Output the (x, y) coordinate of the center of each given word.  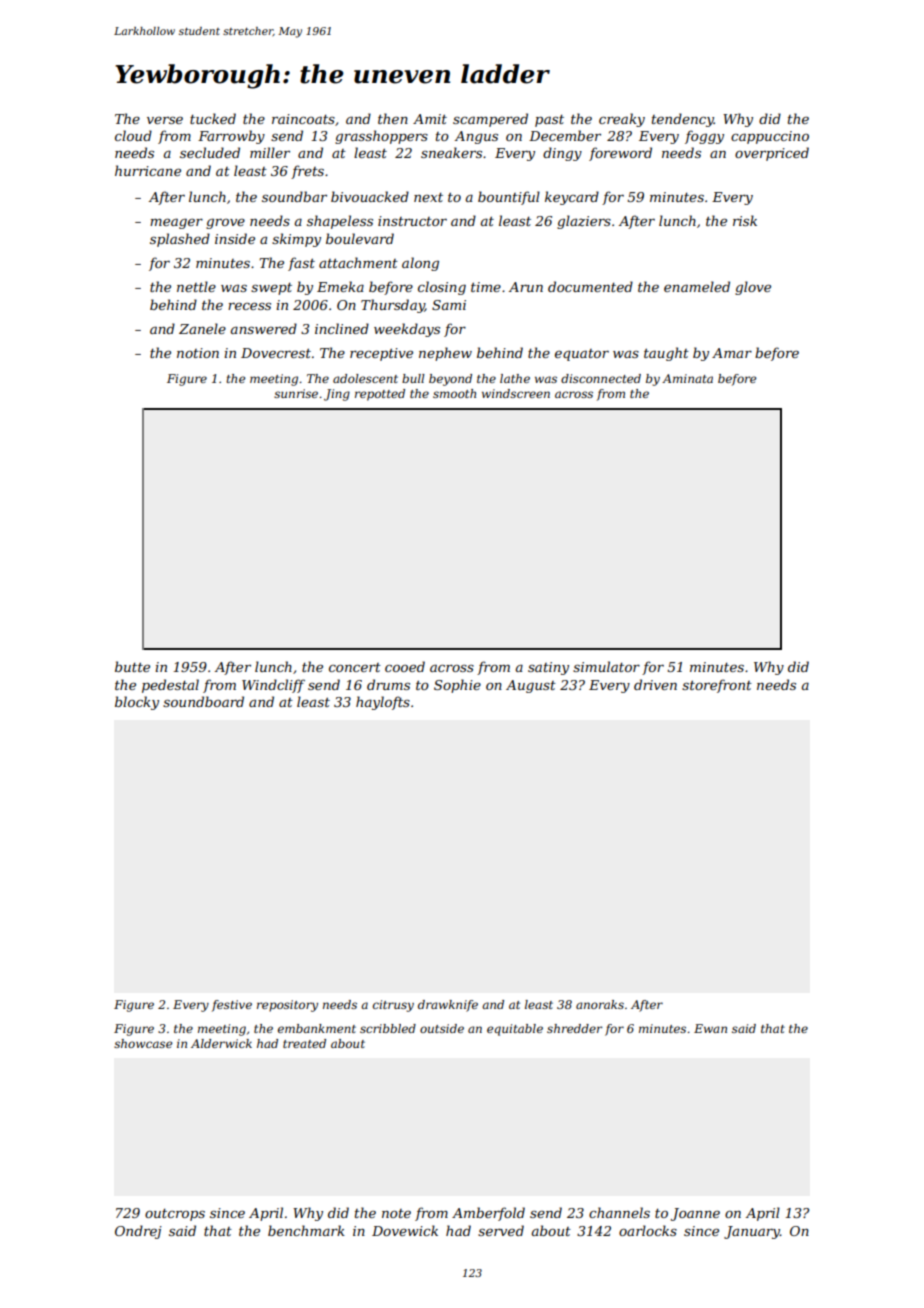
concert (355, 667)
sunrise (296, 393)
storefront (717, 686)
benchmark (306, 1230)
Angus (476, 137)
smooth (454, 393)
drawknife (448, 1006)
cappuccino (770, 137)
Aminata (687, 378)
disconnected (601, 378)
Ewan (710, 1028)
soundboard (203, 701)
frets (307, 172)
